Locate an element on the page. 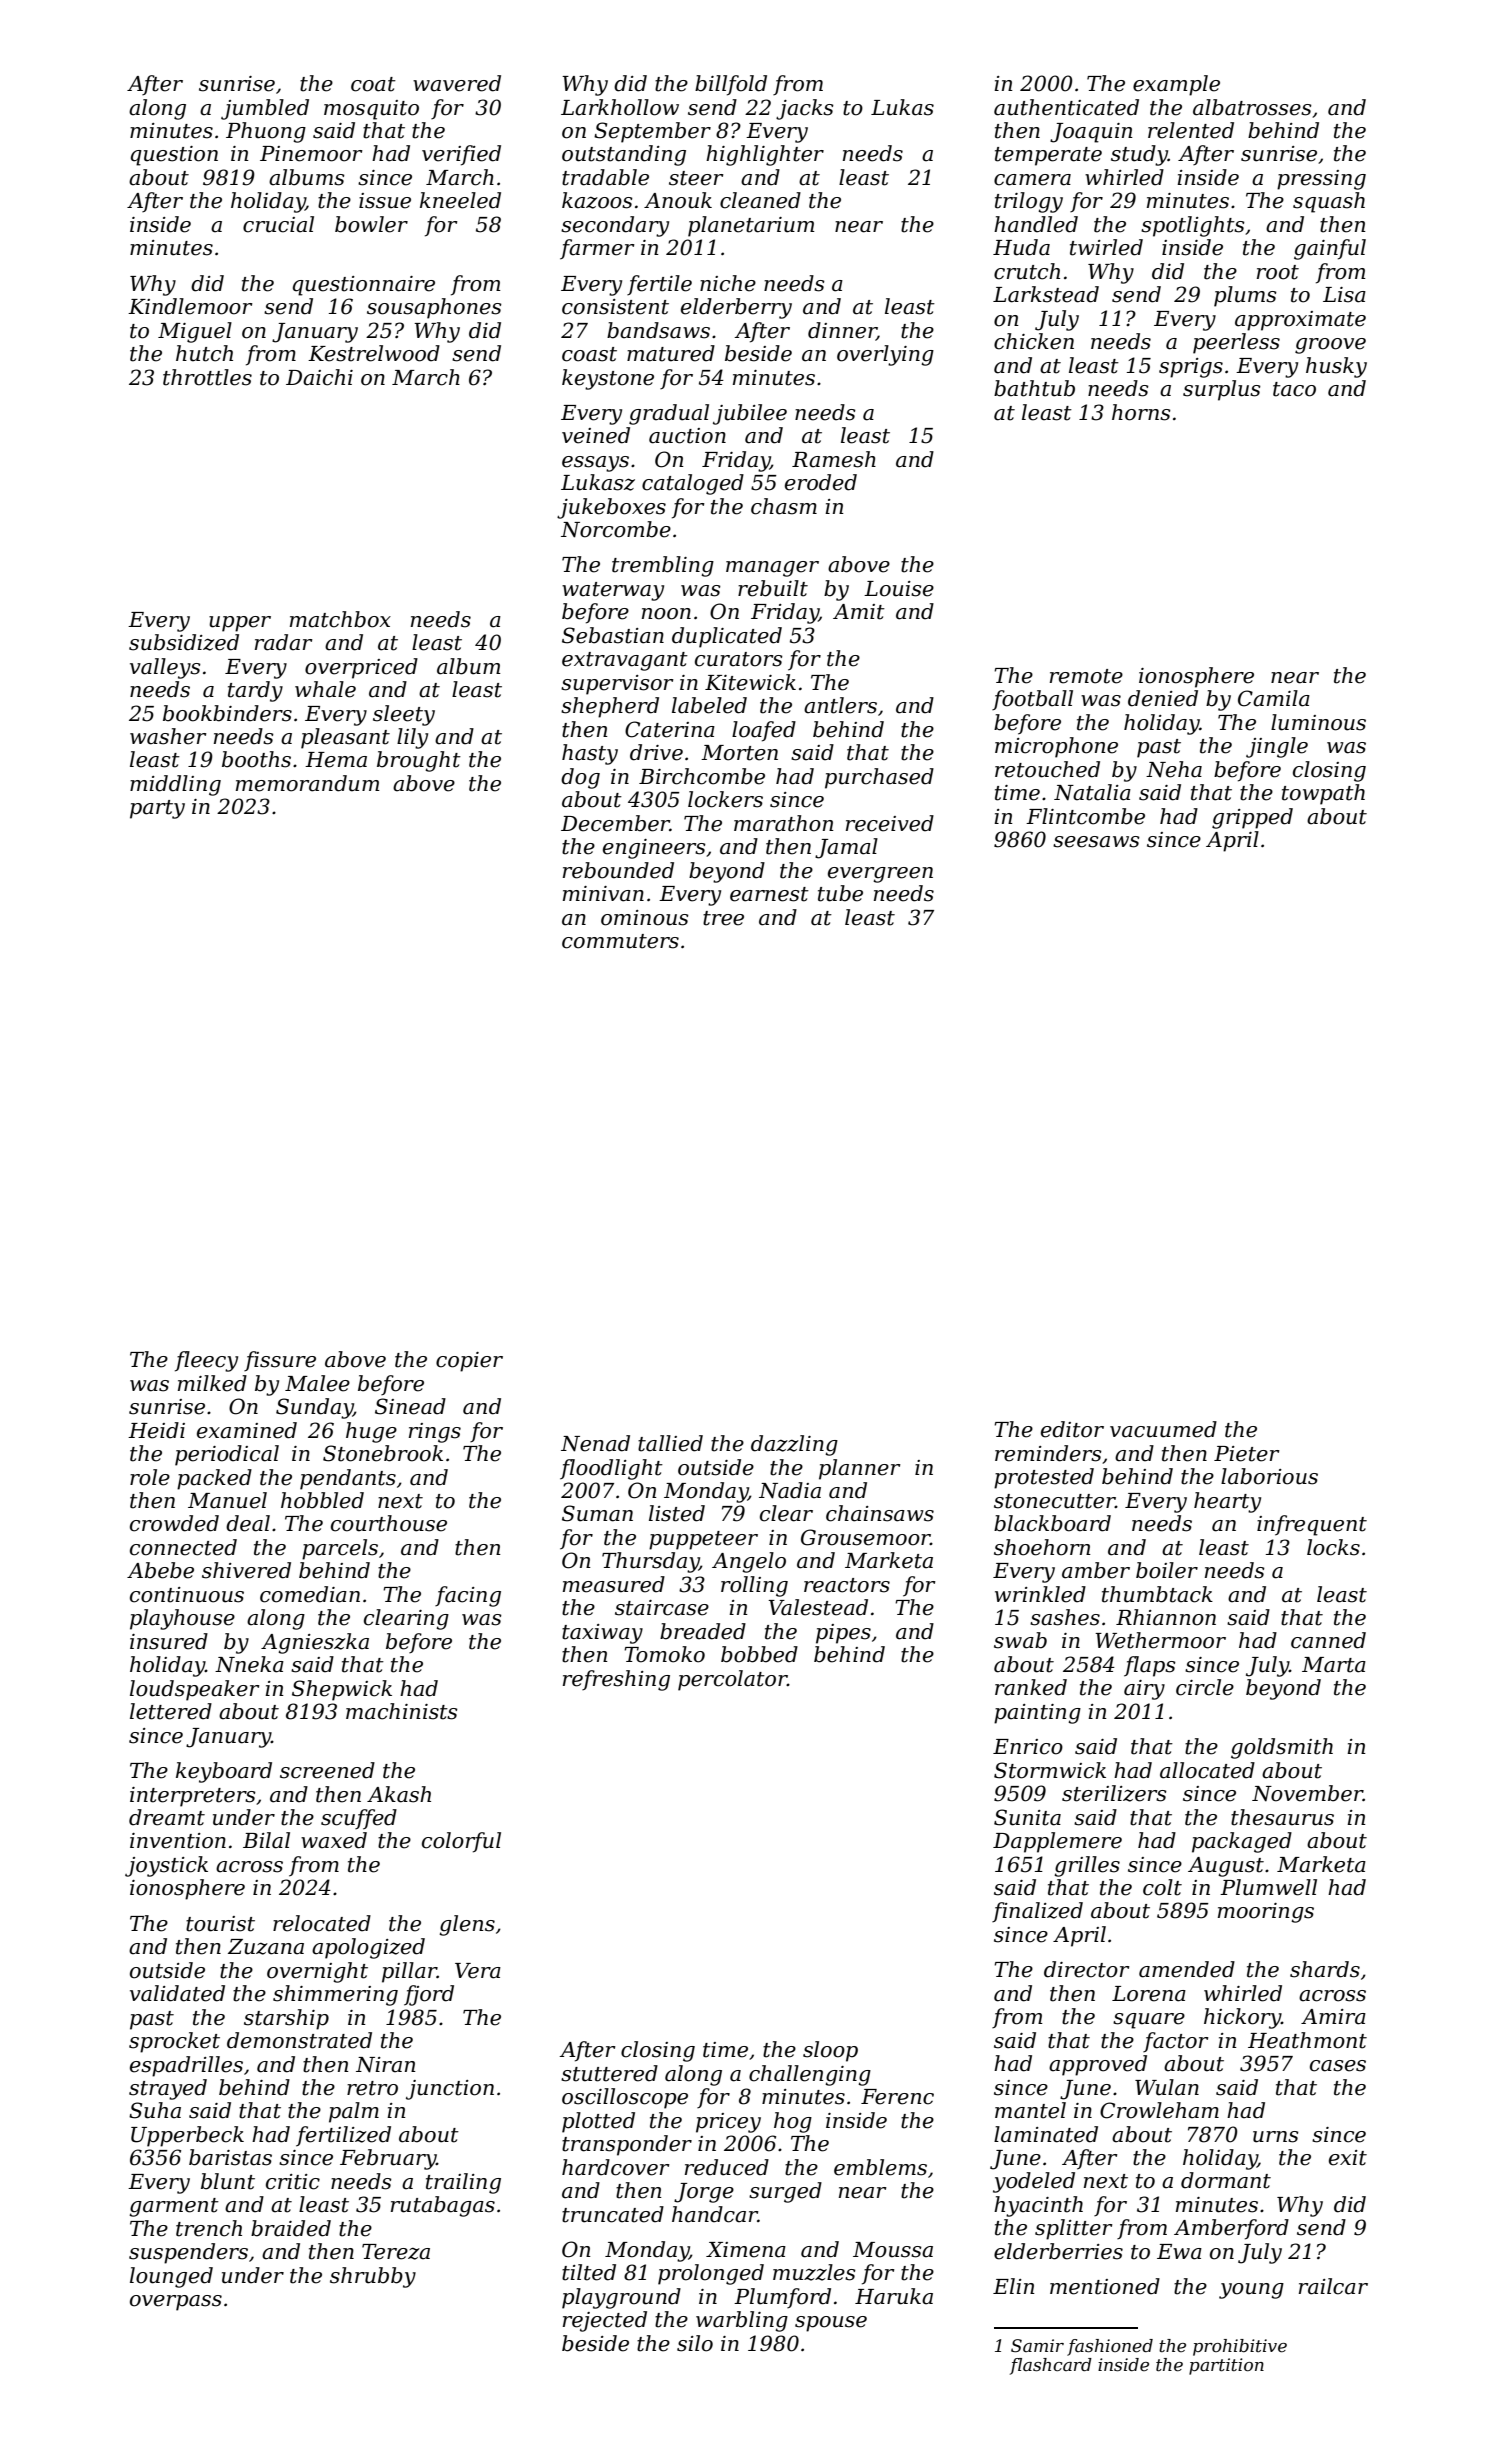  thumbtack is located at coordinates (1157, 1594).
